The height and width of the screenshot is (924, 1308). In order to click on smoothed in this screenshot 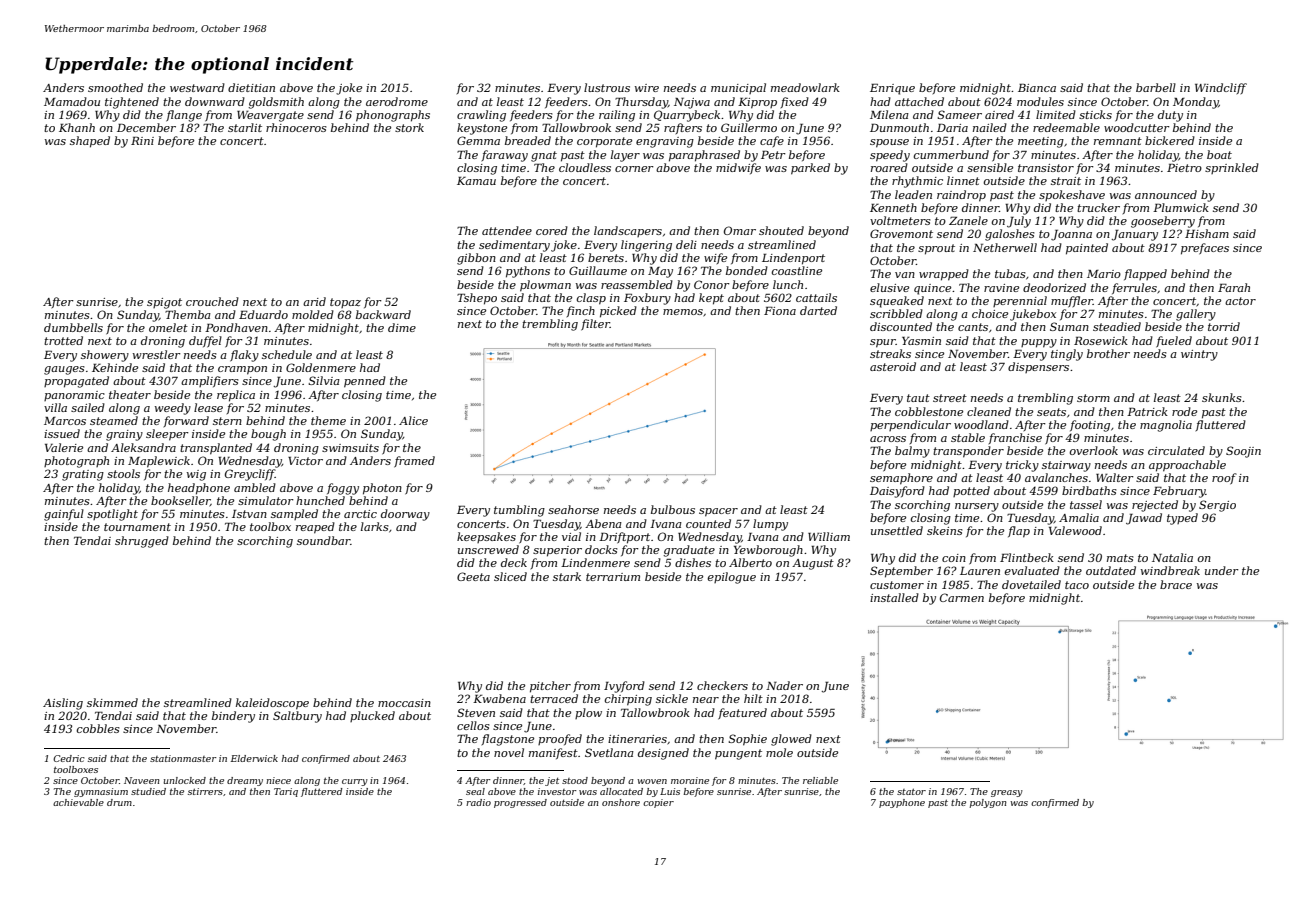, I will do `click(115, 87)`.
